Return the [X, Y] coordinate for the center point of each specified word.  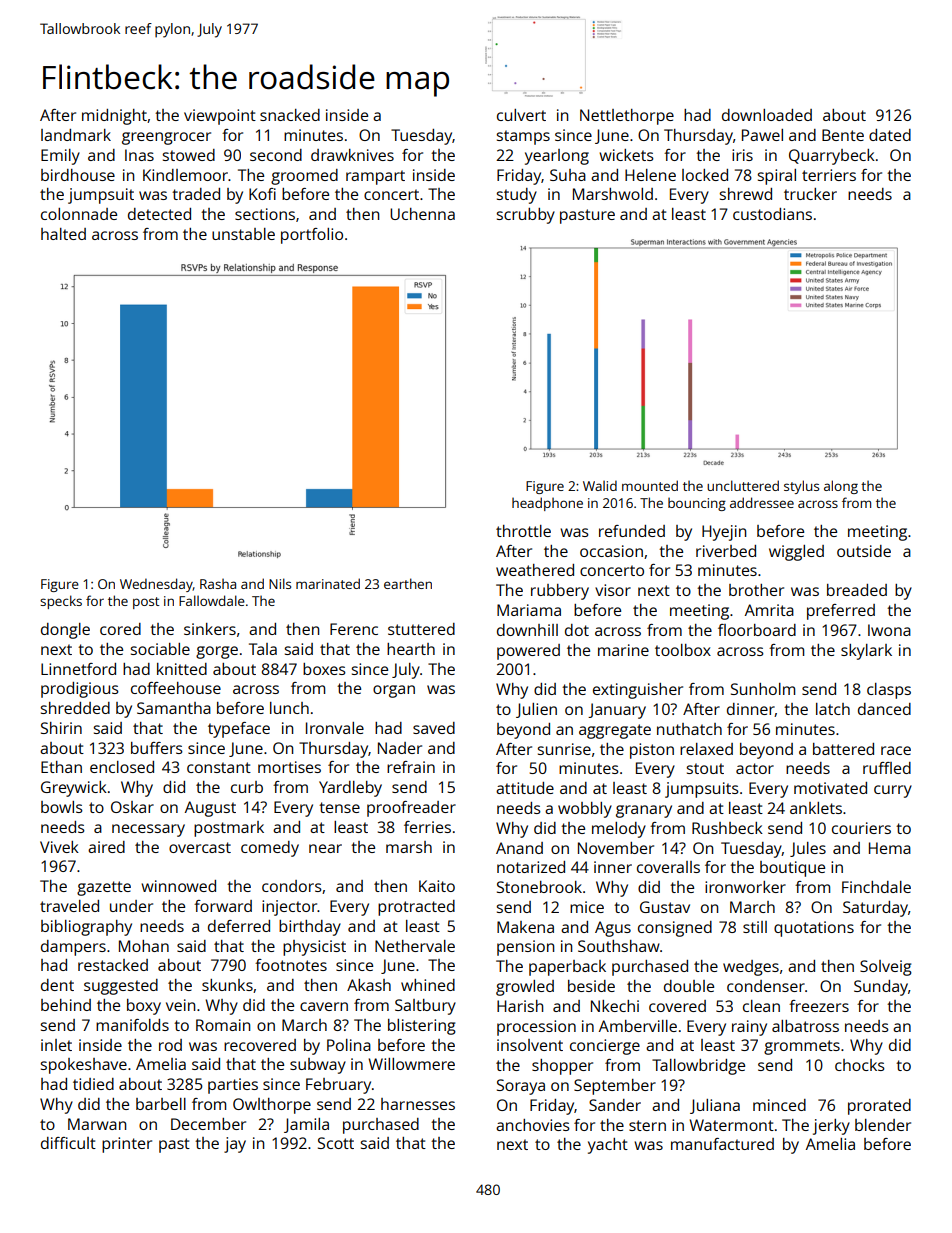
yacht [608, 1146]
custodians [772, 214]
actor [755, 768]
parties [233, 1086]
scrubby [526, 216]
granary [644, 811]
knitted [182, 669]
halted [63, 234]
